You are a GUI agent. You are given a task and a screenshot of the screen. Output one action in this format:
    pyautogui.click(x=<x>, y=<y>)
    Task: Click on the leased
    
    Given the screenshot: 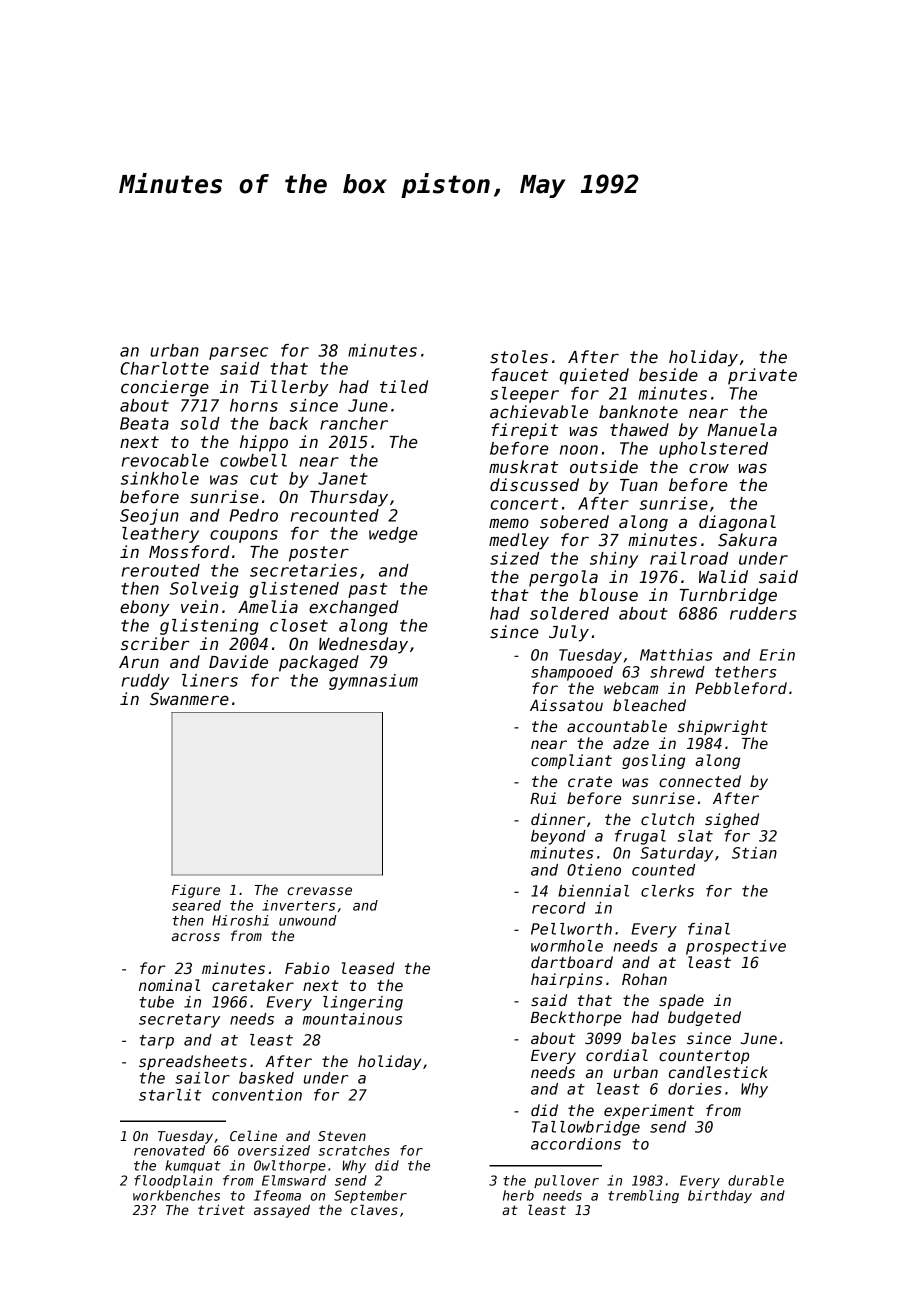 What is the action you would take?
    pyautogui.click(x=368, y=968)
